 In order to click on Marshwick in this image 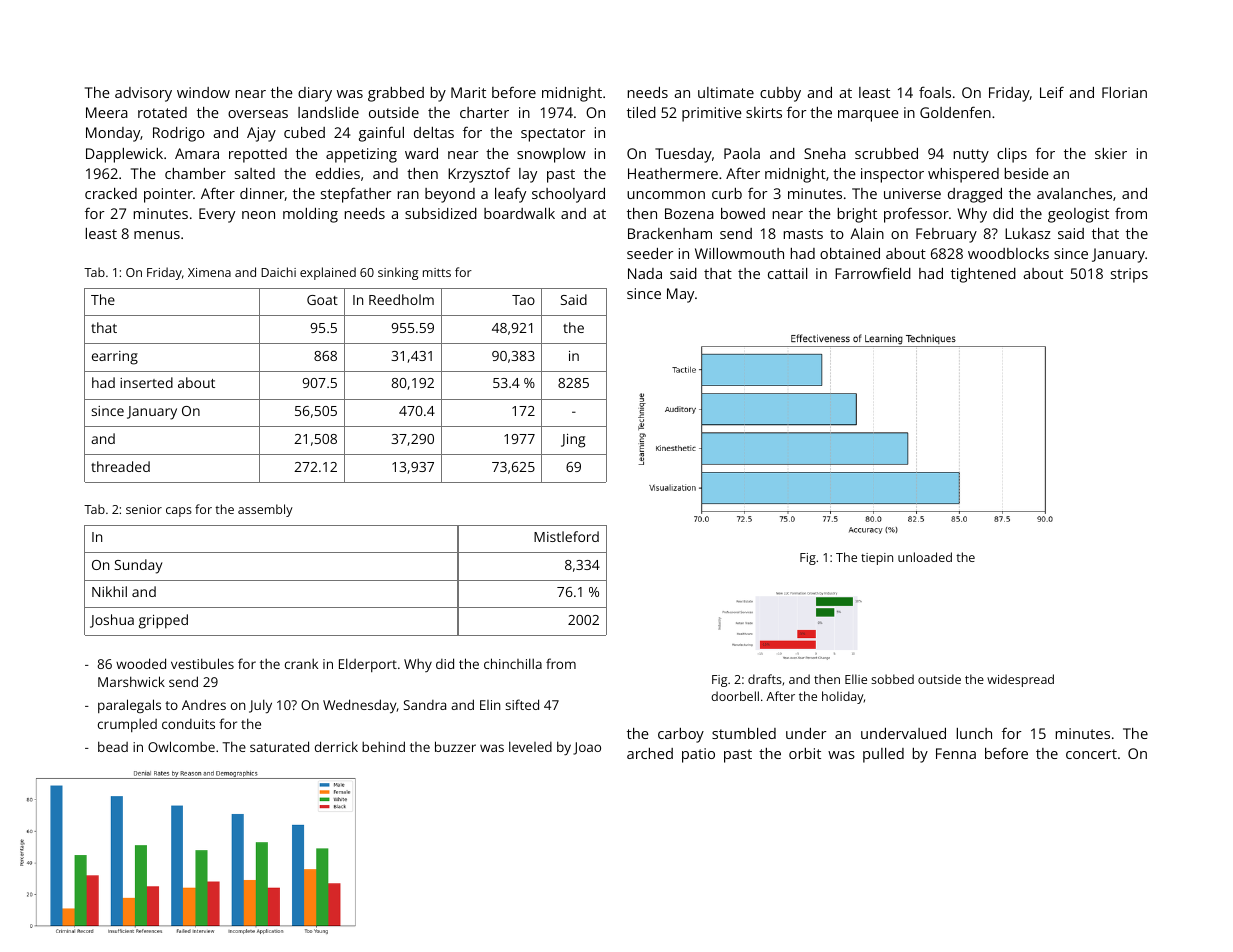, I will do `click(131, 681)`.
